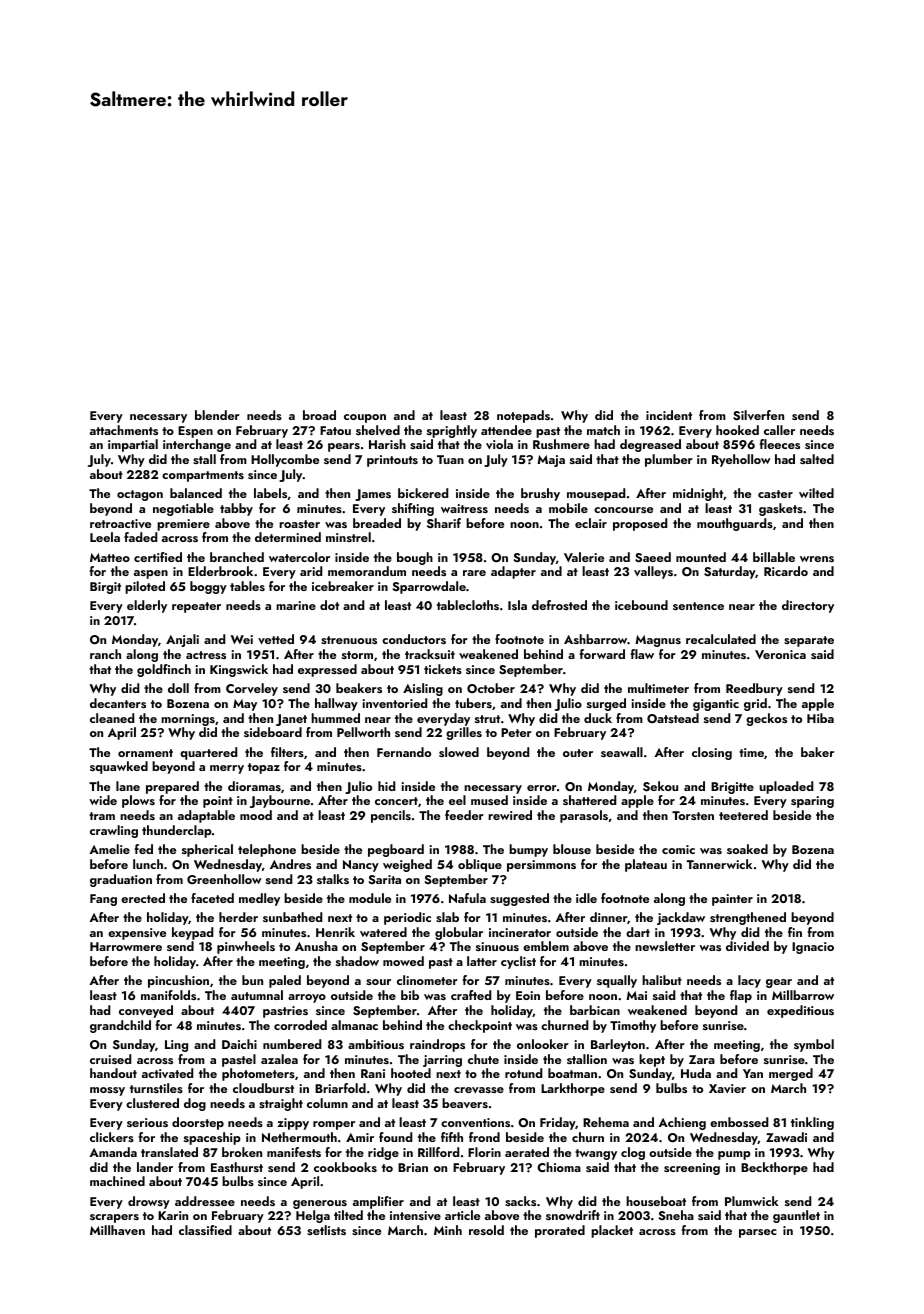 The image size is (924, 1314). I want to click on pencils, so click(391, 816).
